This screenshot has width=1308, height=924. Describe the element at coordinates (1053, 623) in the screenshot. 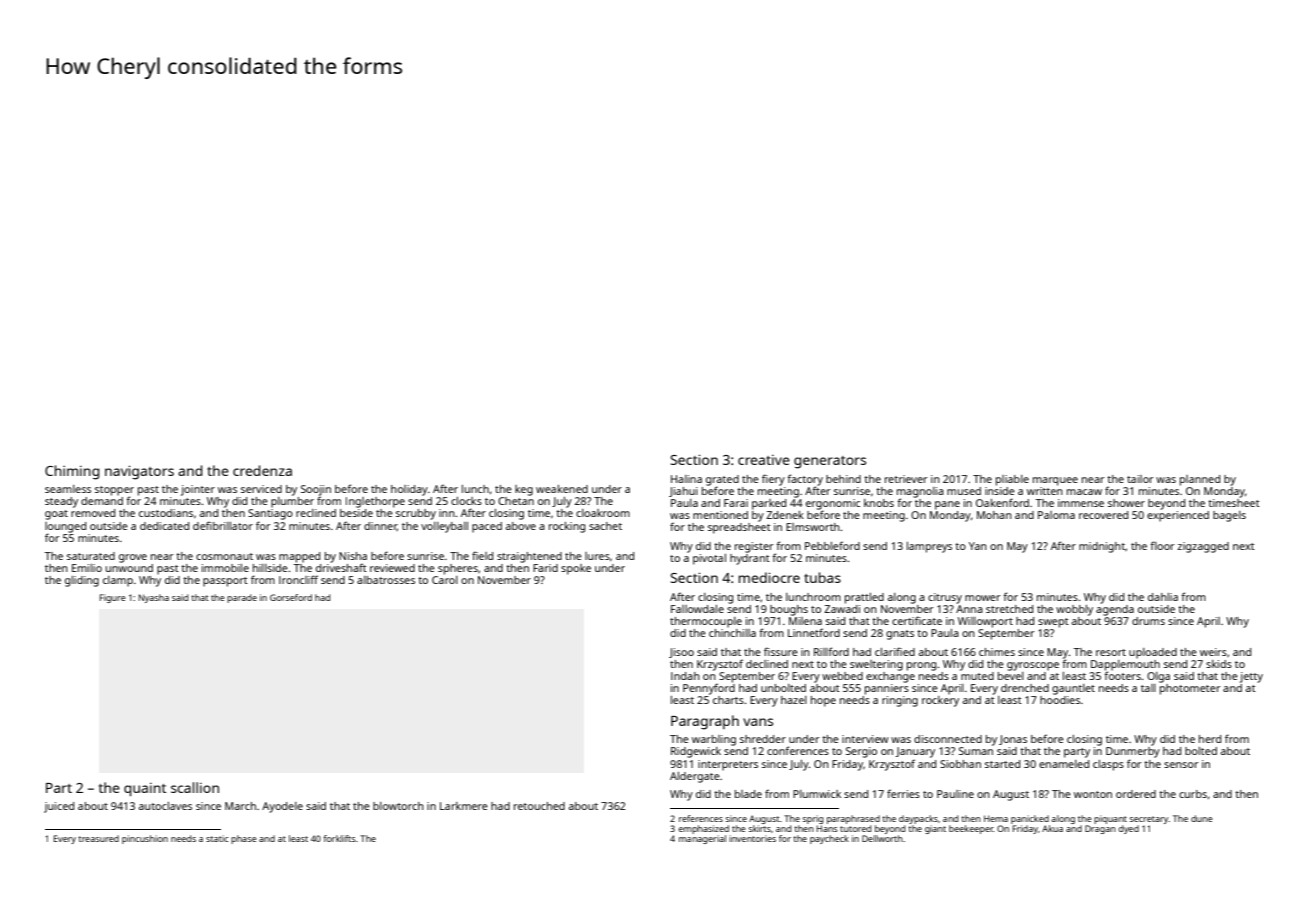

I see `swept` at that location.
